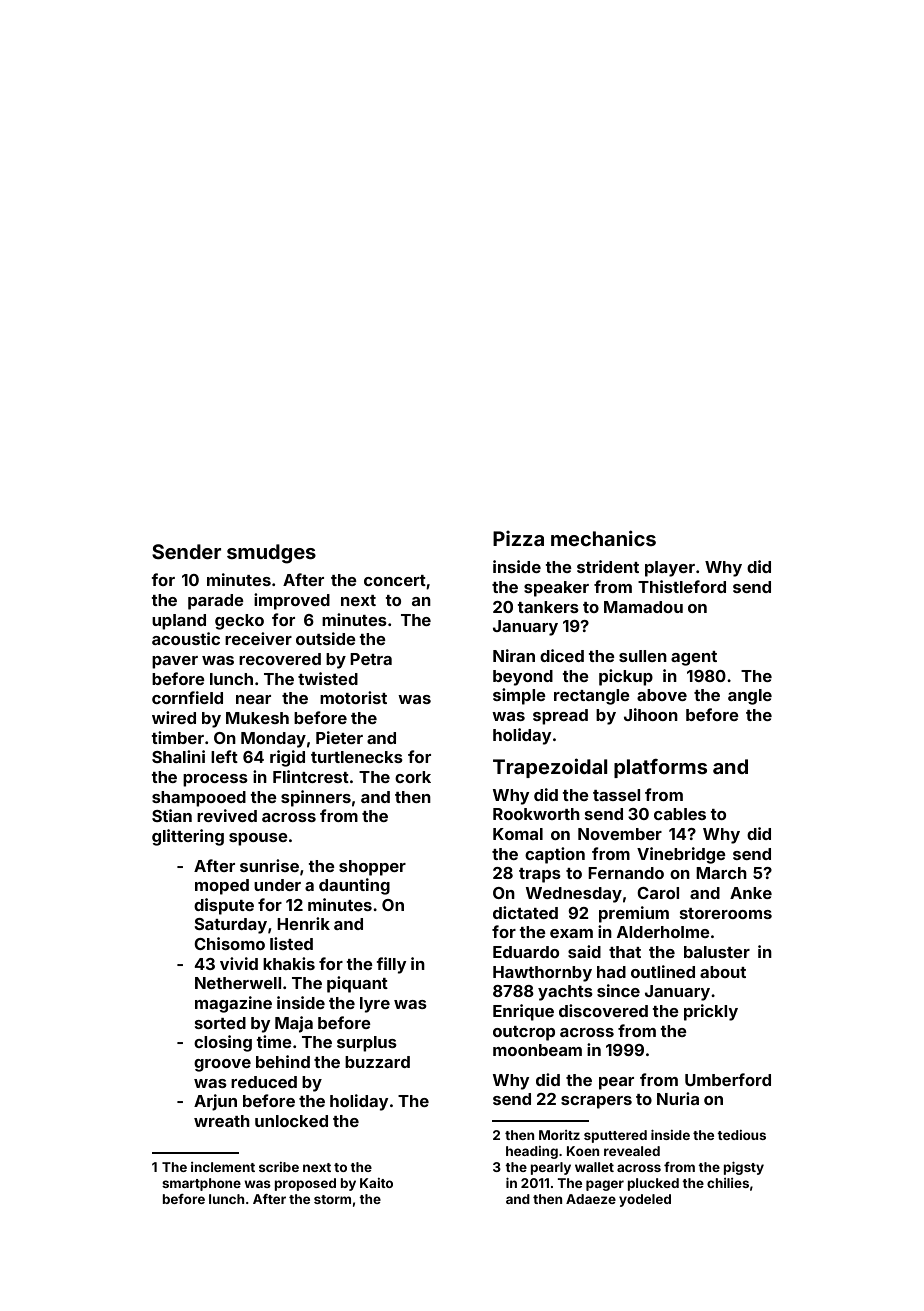 This page has width=924, height=1311. Describe the element at coordinates (645, 1200) in the page. I see `yodeled` at that location.
